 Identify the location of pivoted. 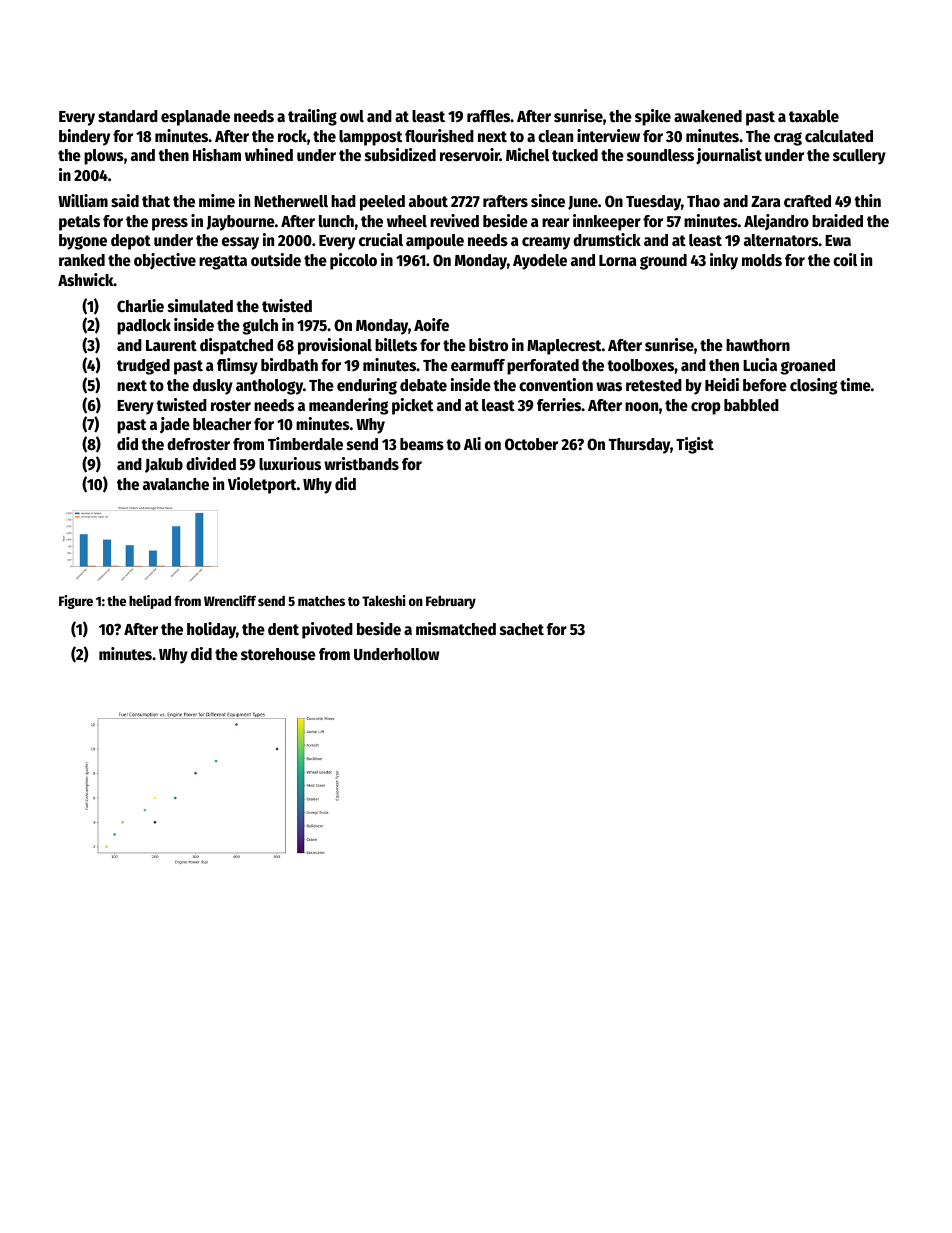
(327, 630).
